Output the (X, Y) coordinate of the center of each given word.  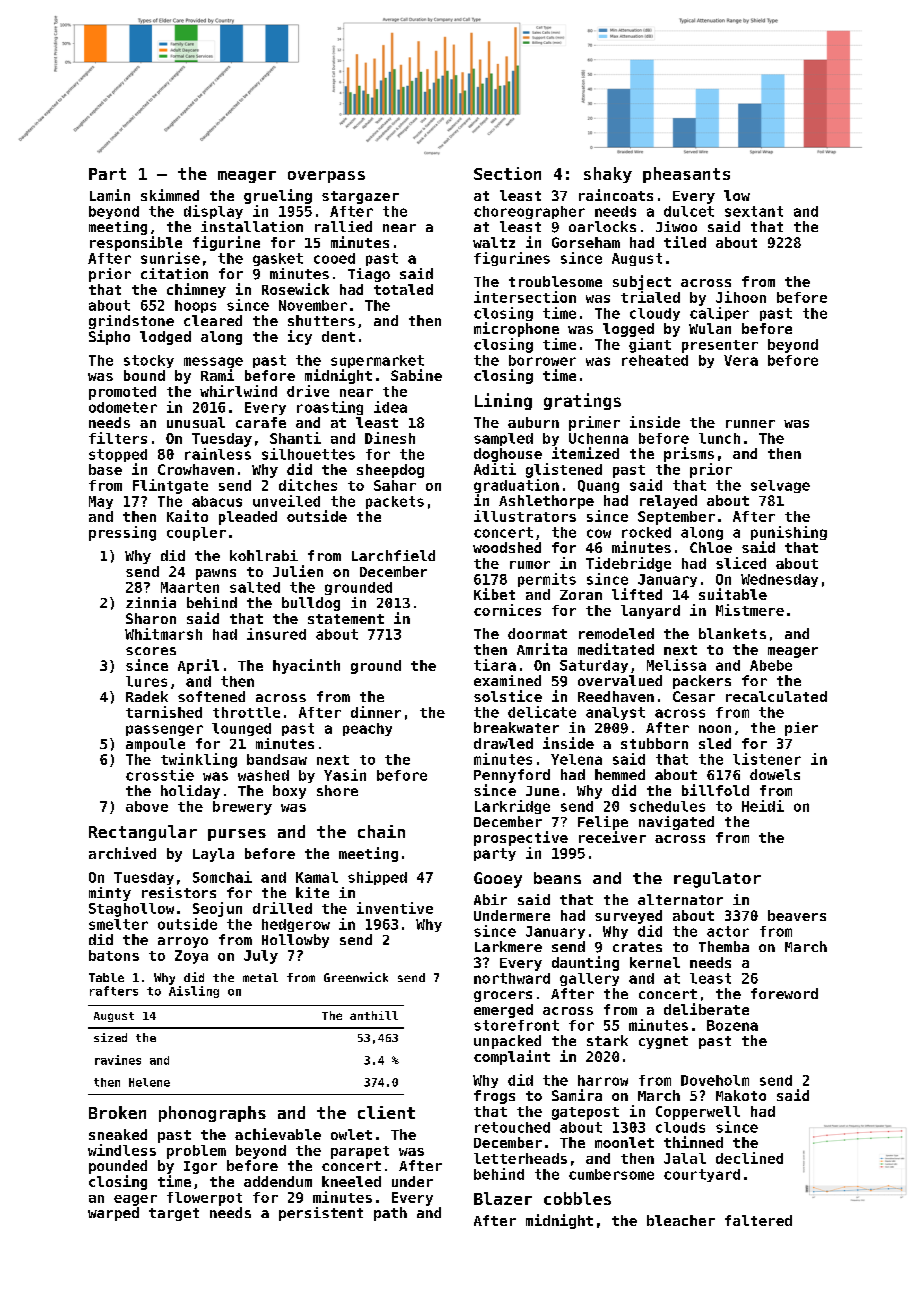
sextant (754, 211)
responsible (136, 243)
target (174, 1214)
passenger (164, 730)
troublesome (555, 281)
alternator (680, 899)
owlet (351, 1134)
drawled (503, 743)
